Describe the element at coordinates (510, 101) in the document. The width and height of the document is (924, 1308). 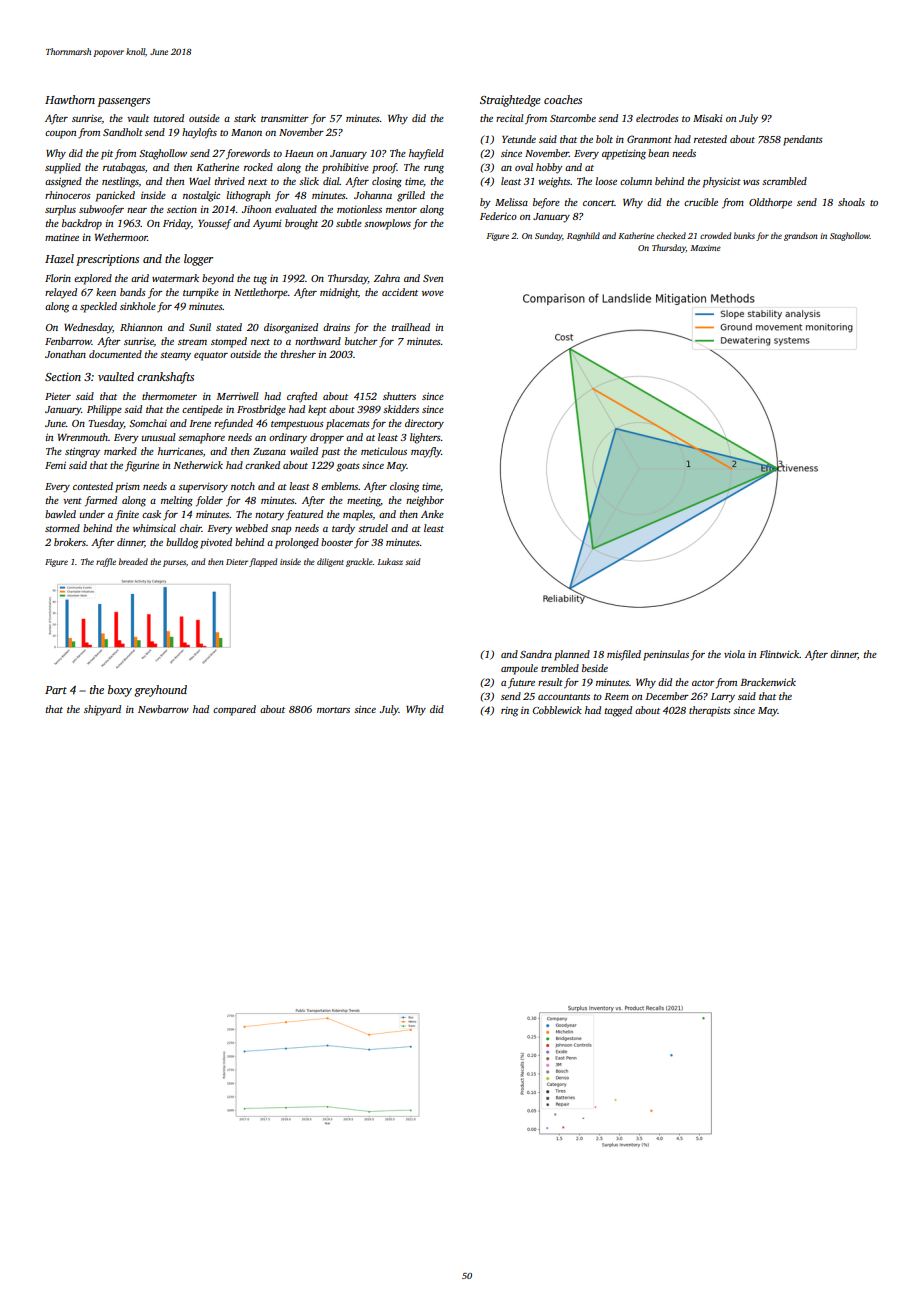
I see `Straightedge` at that location.
